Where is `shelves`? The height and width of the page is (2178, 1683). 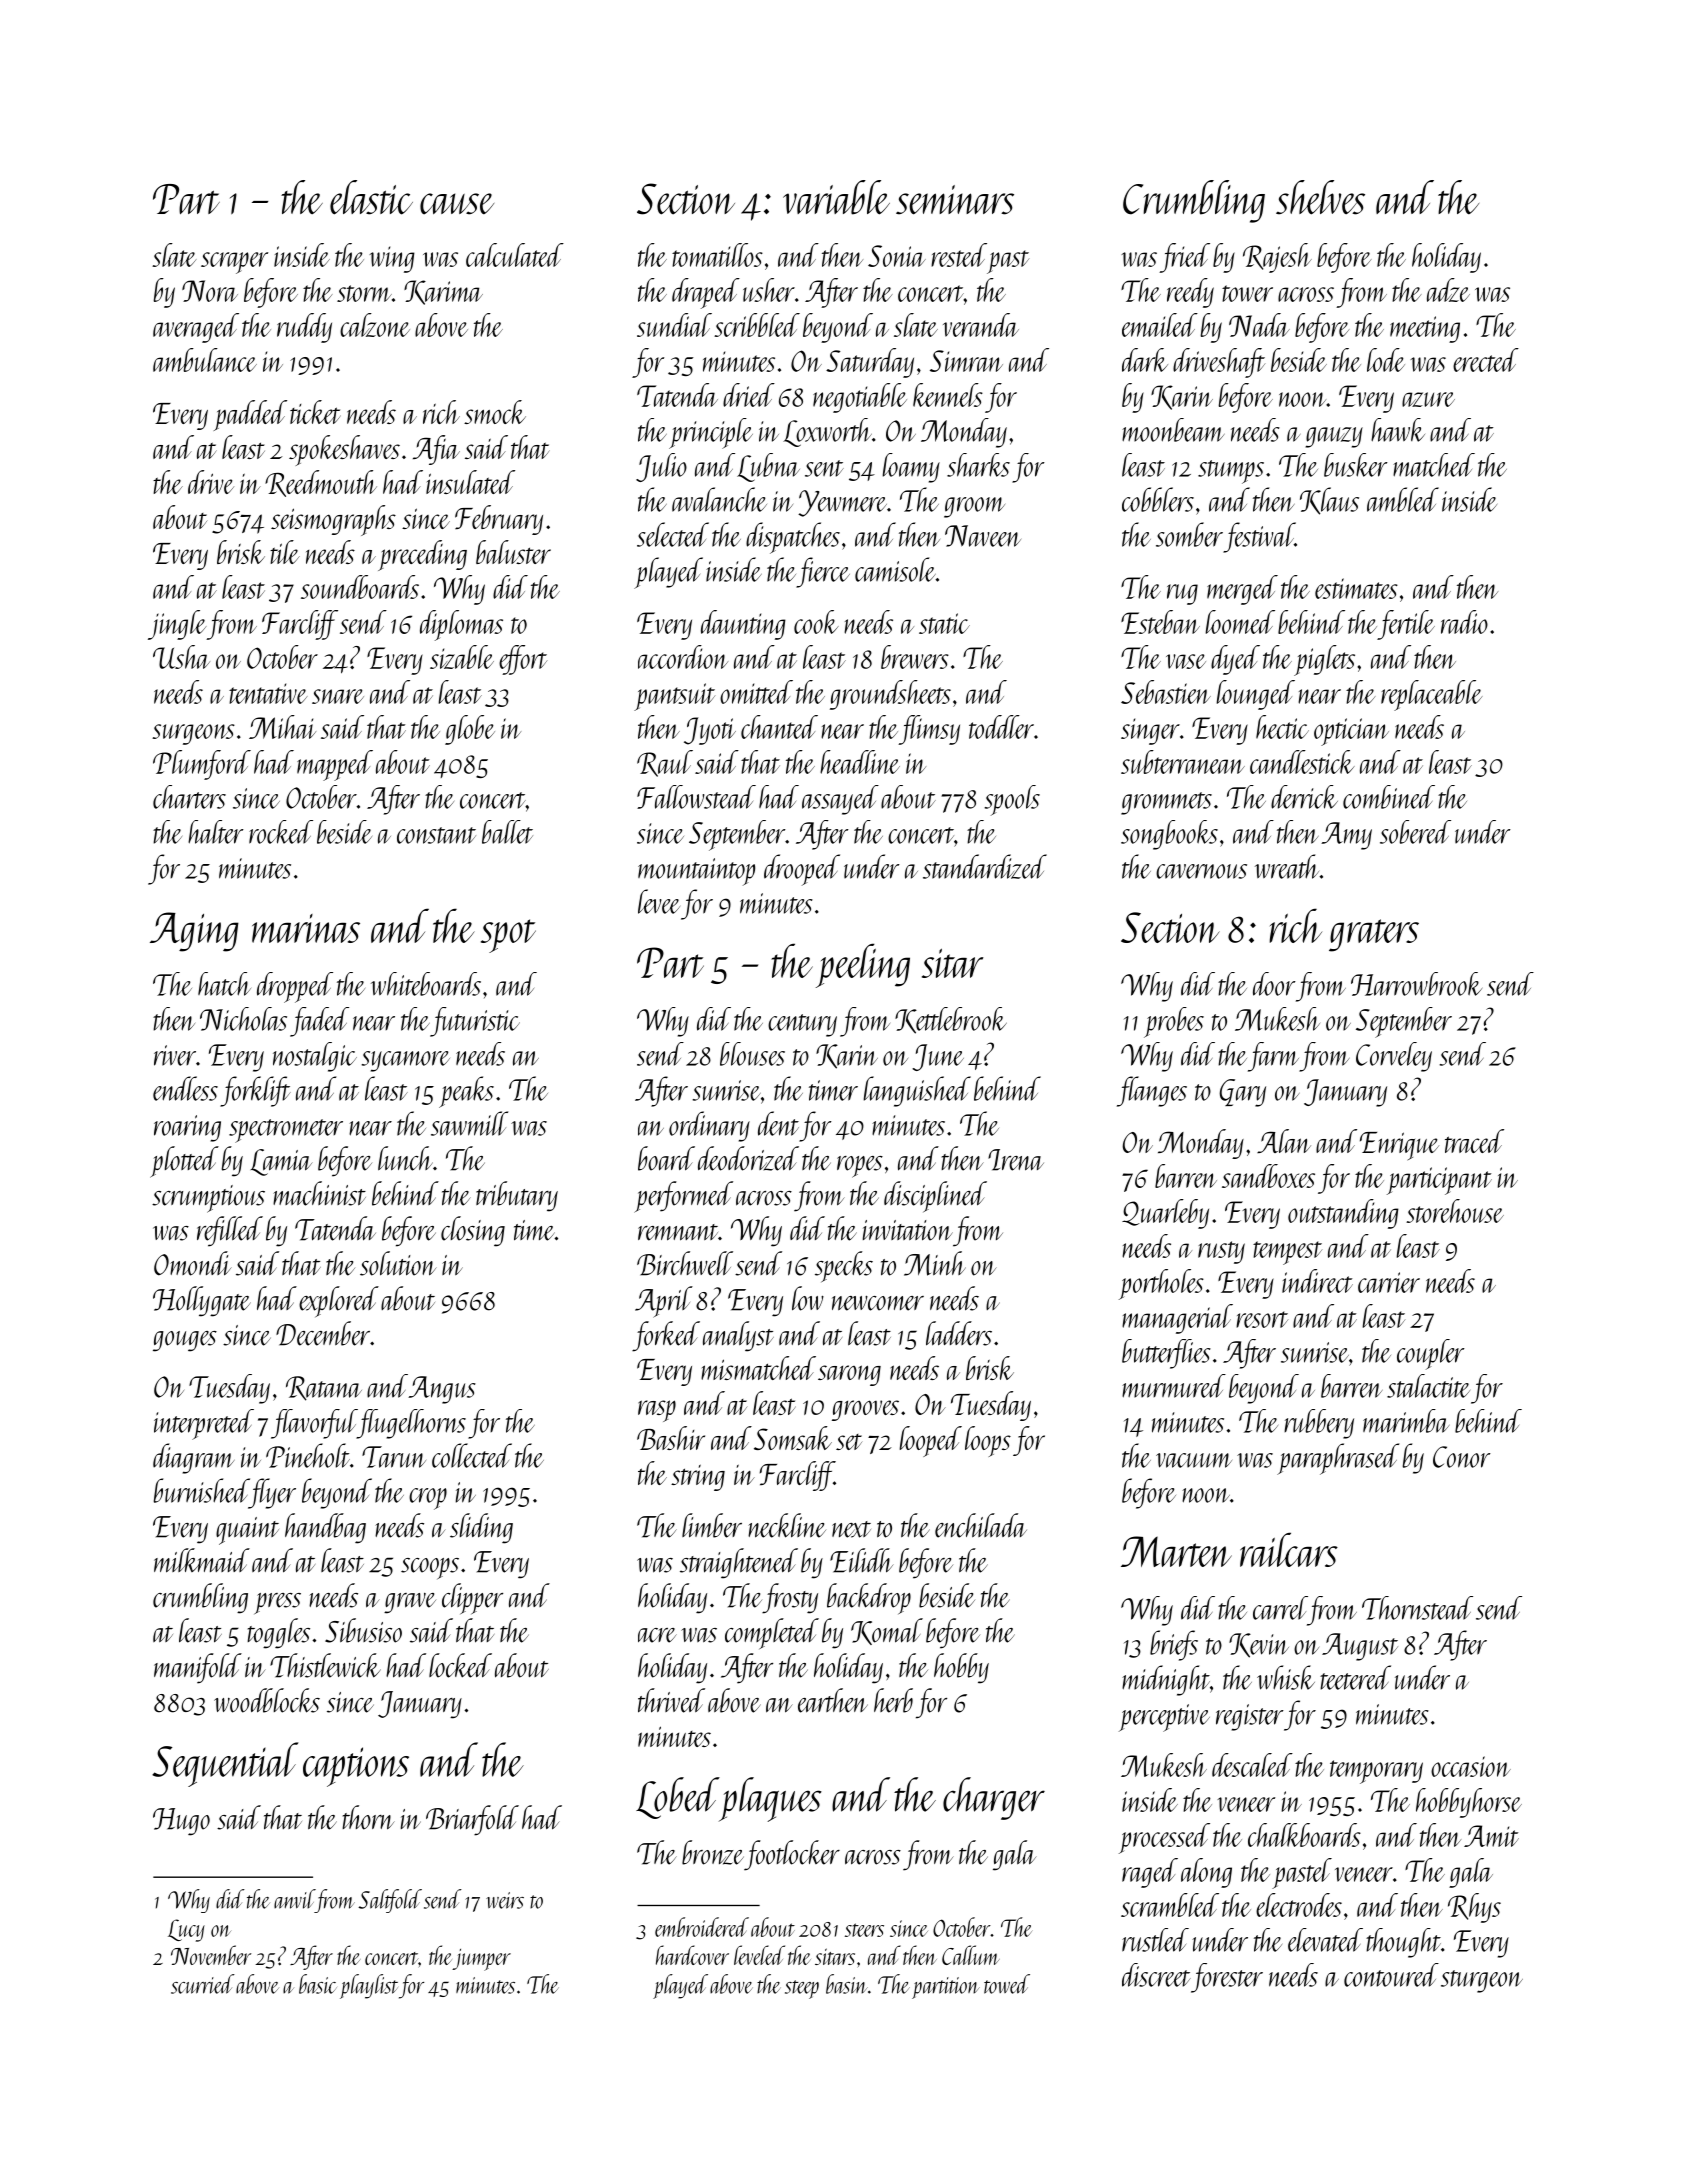 shelves is located at coordinates (1320, 197).
